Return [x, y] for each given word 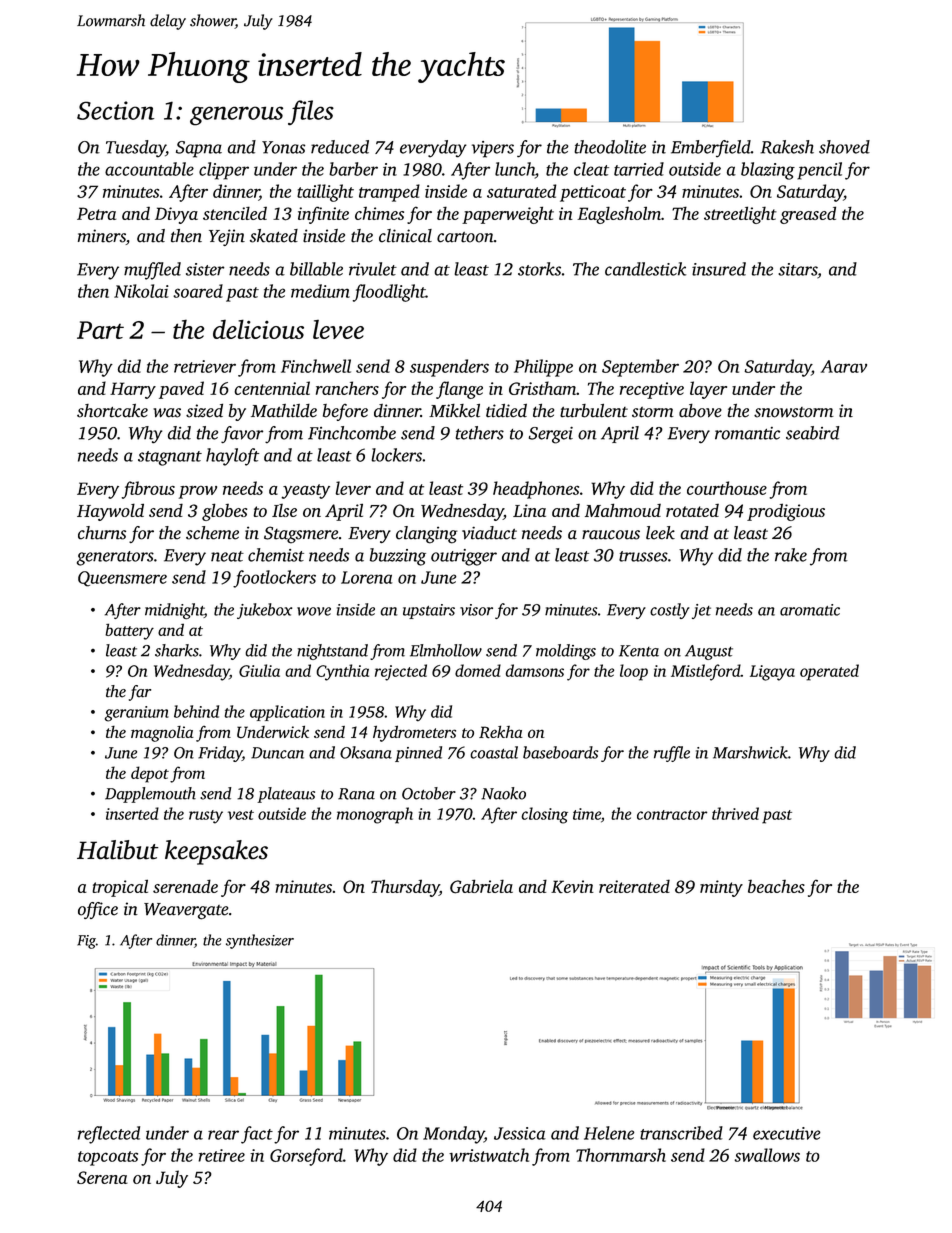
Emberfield [711, 149]
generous [236, 116]
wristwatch [489, 1155]
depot [150, 774]
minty [721, 888]
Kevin [572, 886]
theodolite [610, 147]
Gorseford [306, 1157]
